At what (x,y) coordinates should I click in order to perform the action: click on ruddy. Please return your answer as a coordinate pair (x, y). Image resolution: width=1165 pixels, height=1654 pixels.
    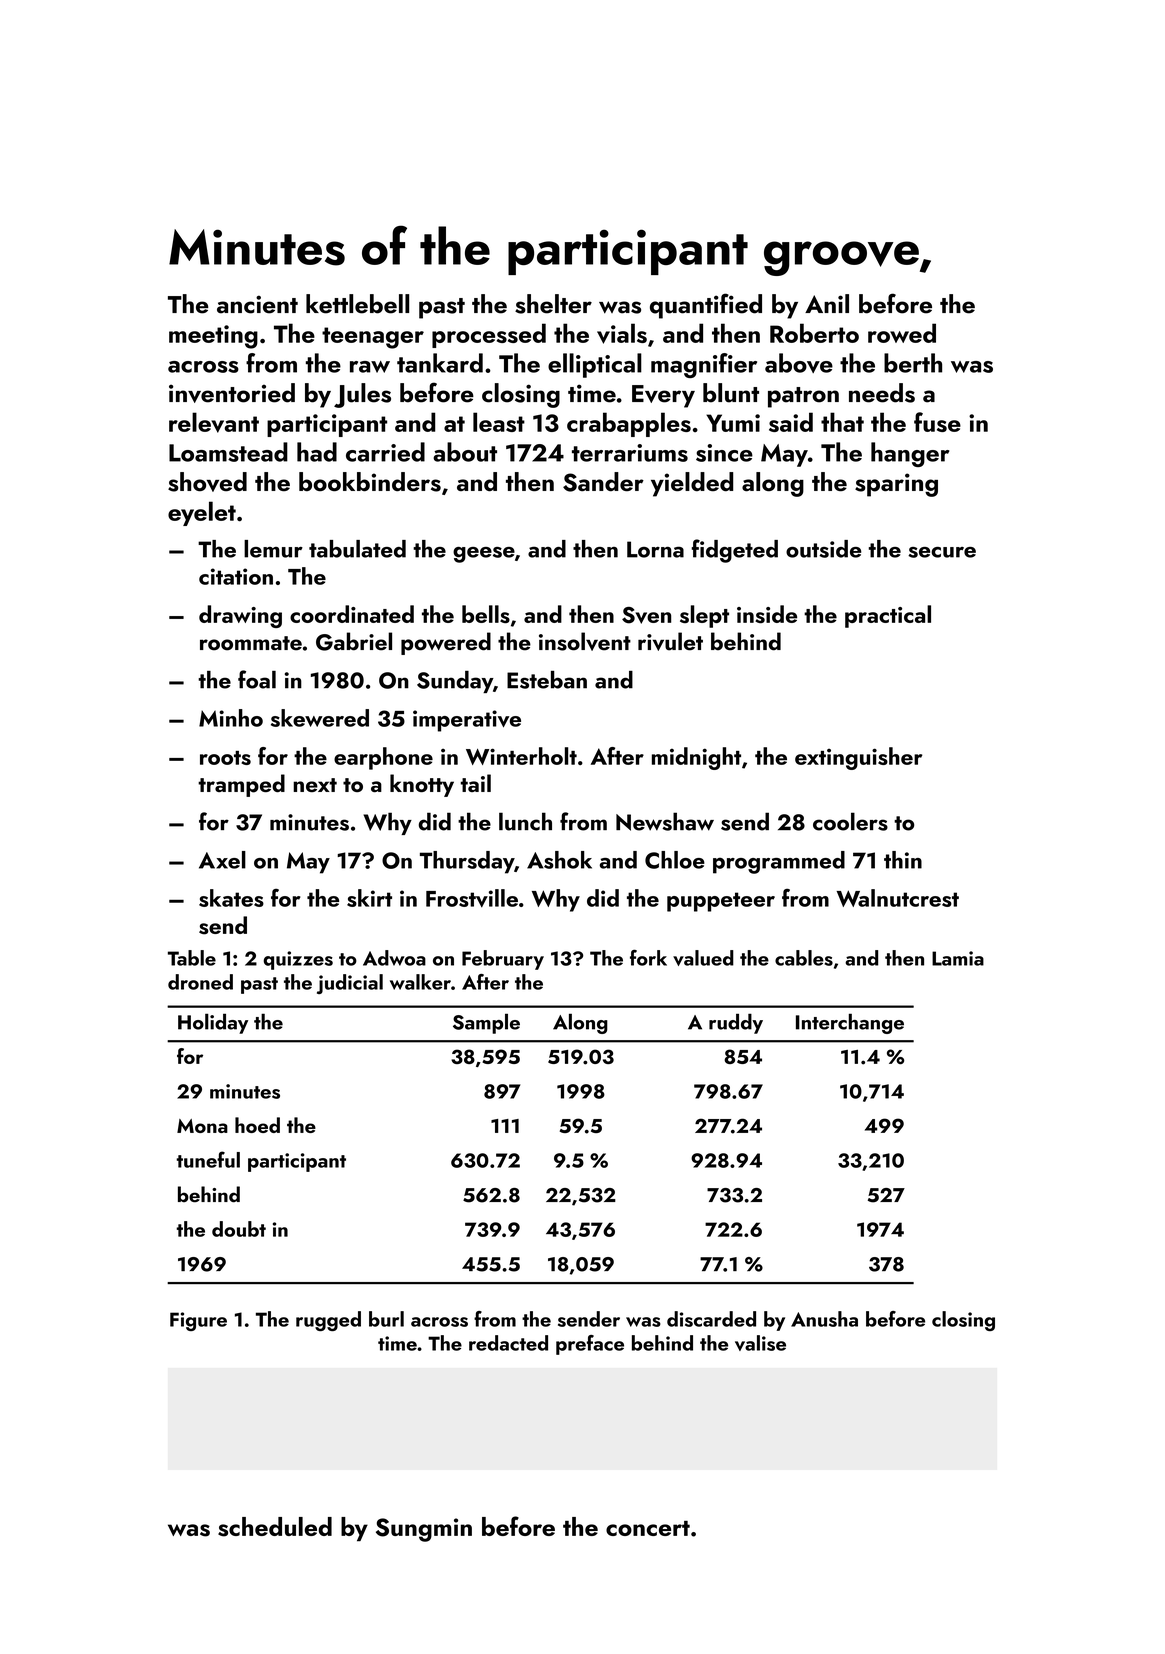
    Looking at the image, I should click on (736, 1024).
